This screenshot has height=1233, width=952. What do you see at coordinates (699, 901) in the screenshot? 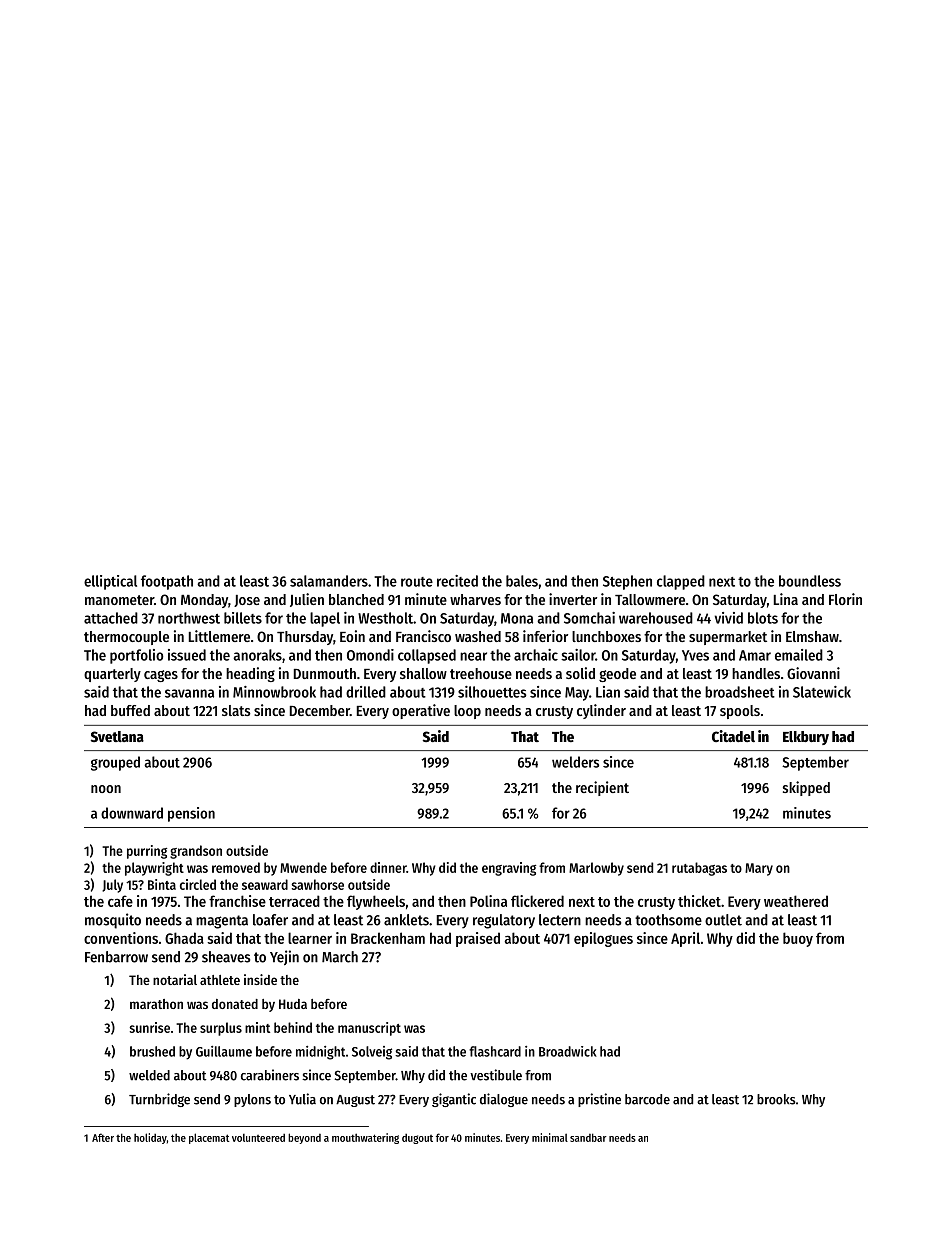
I see `thicket` at bounding box center [699, 901].
